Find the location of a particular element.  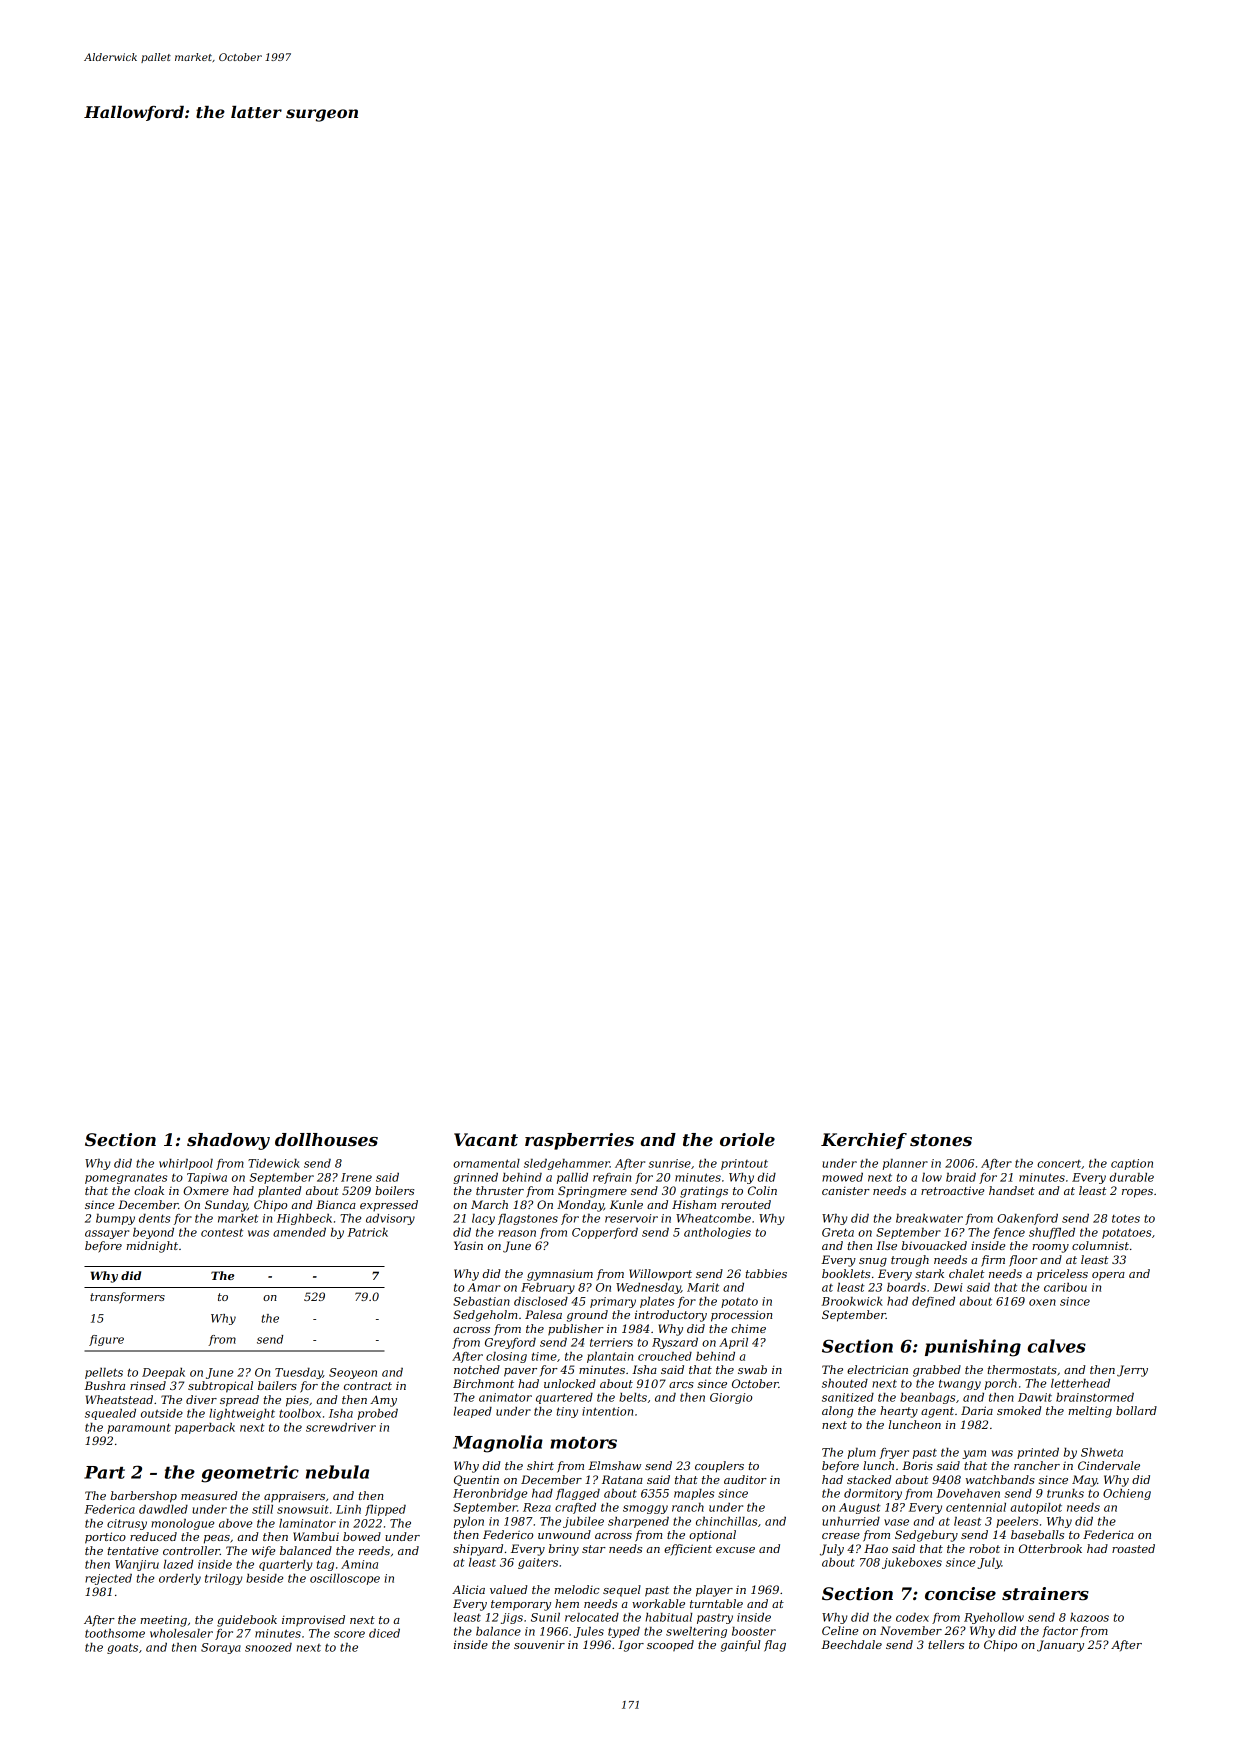

chinchillas is located at coordinates (726, 1521).
